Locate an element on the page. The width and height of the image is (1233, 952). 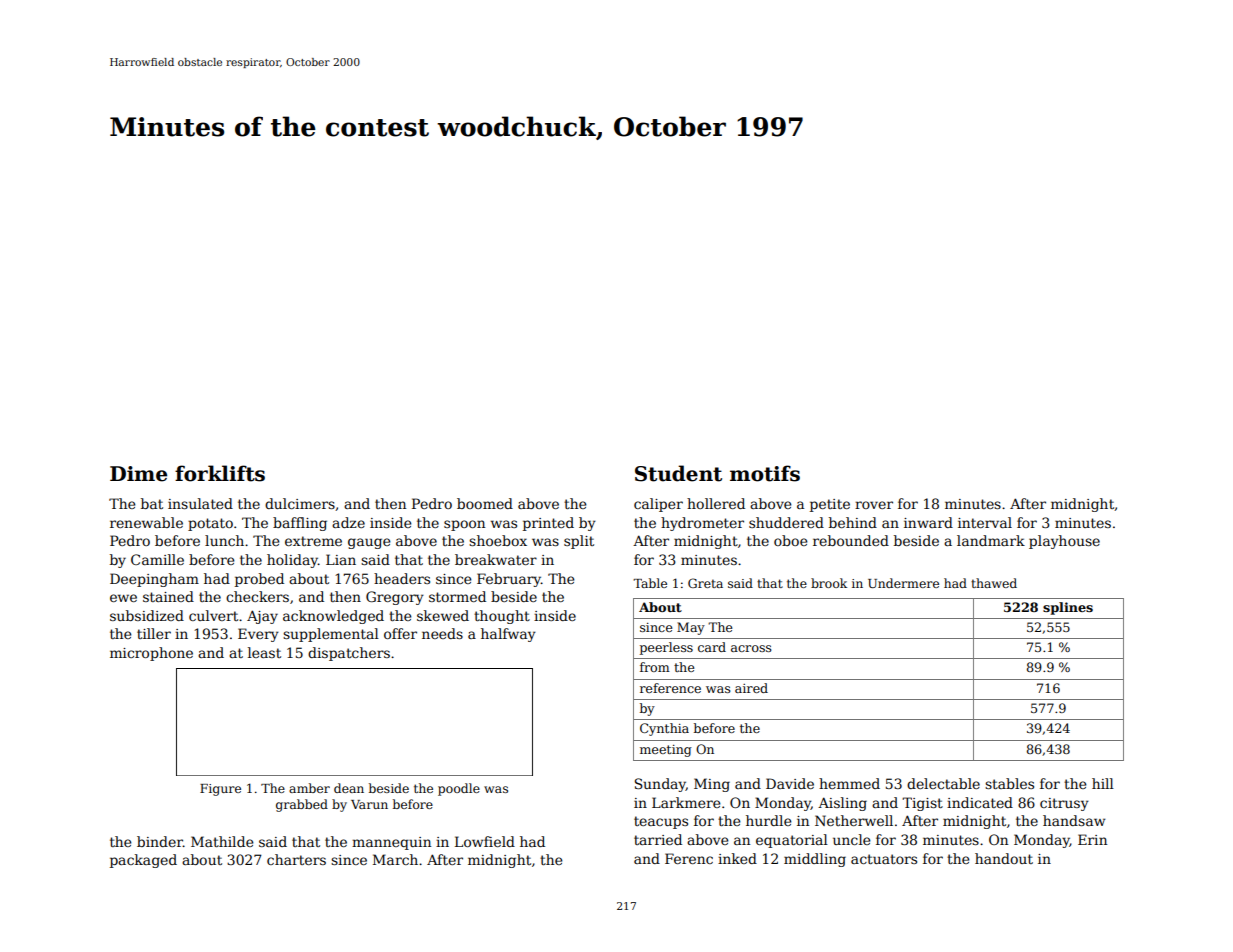
microphone is located at coordinates (151, 654).
